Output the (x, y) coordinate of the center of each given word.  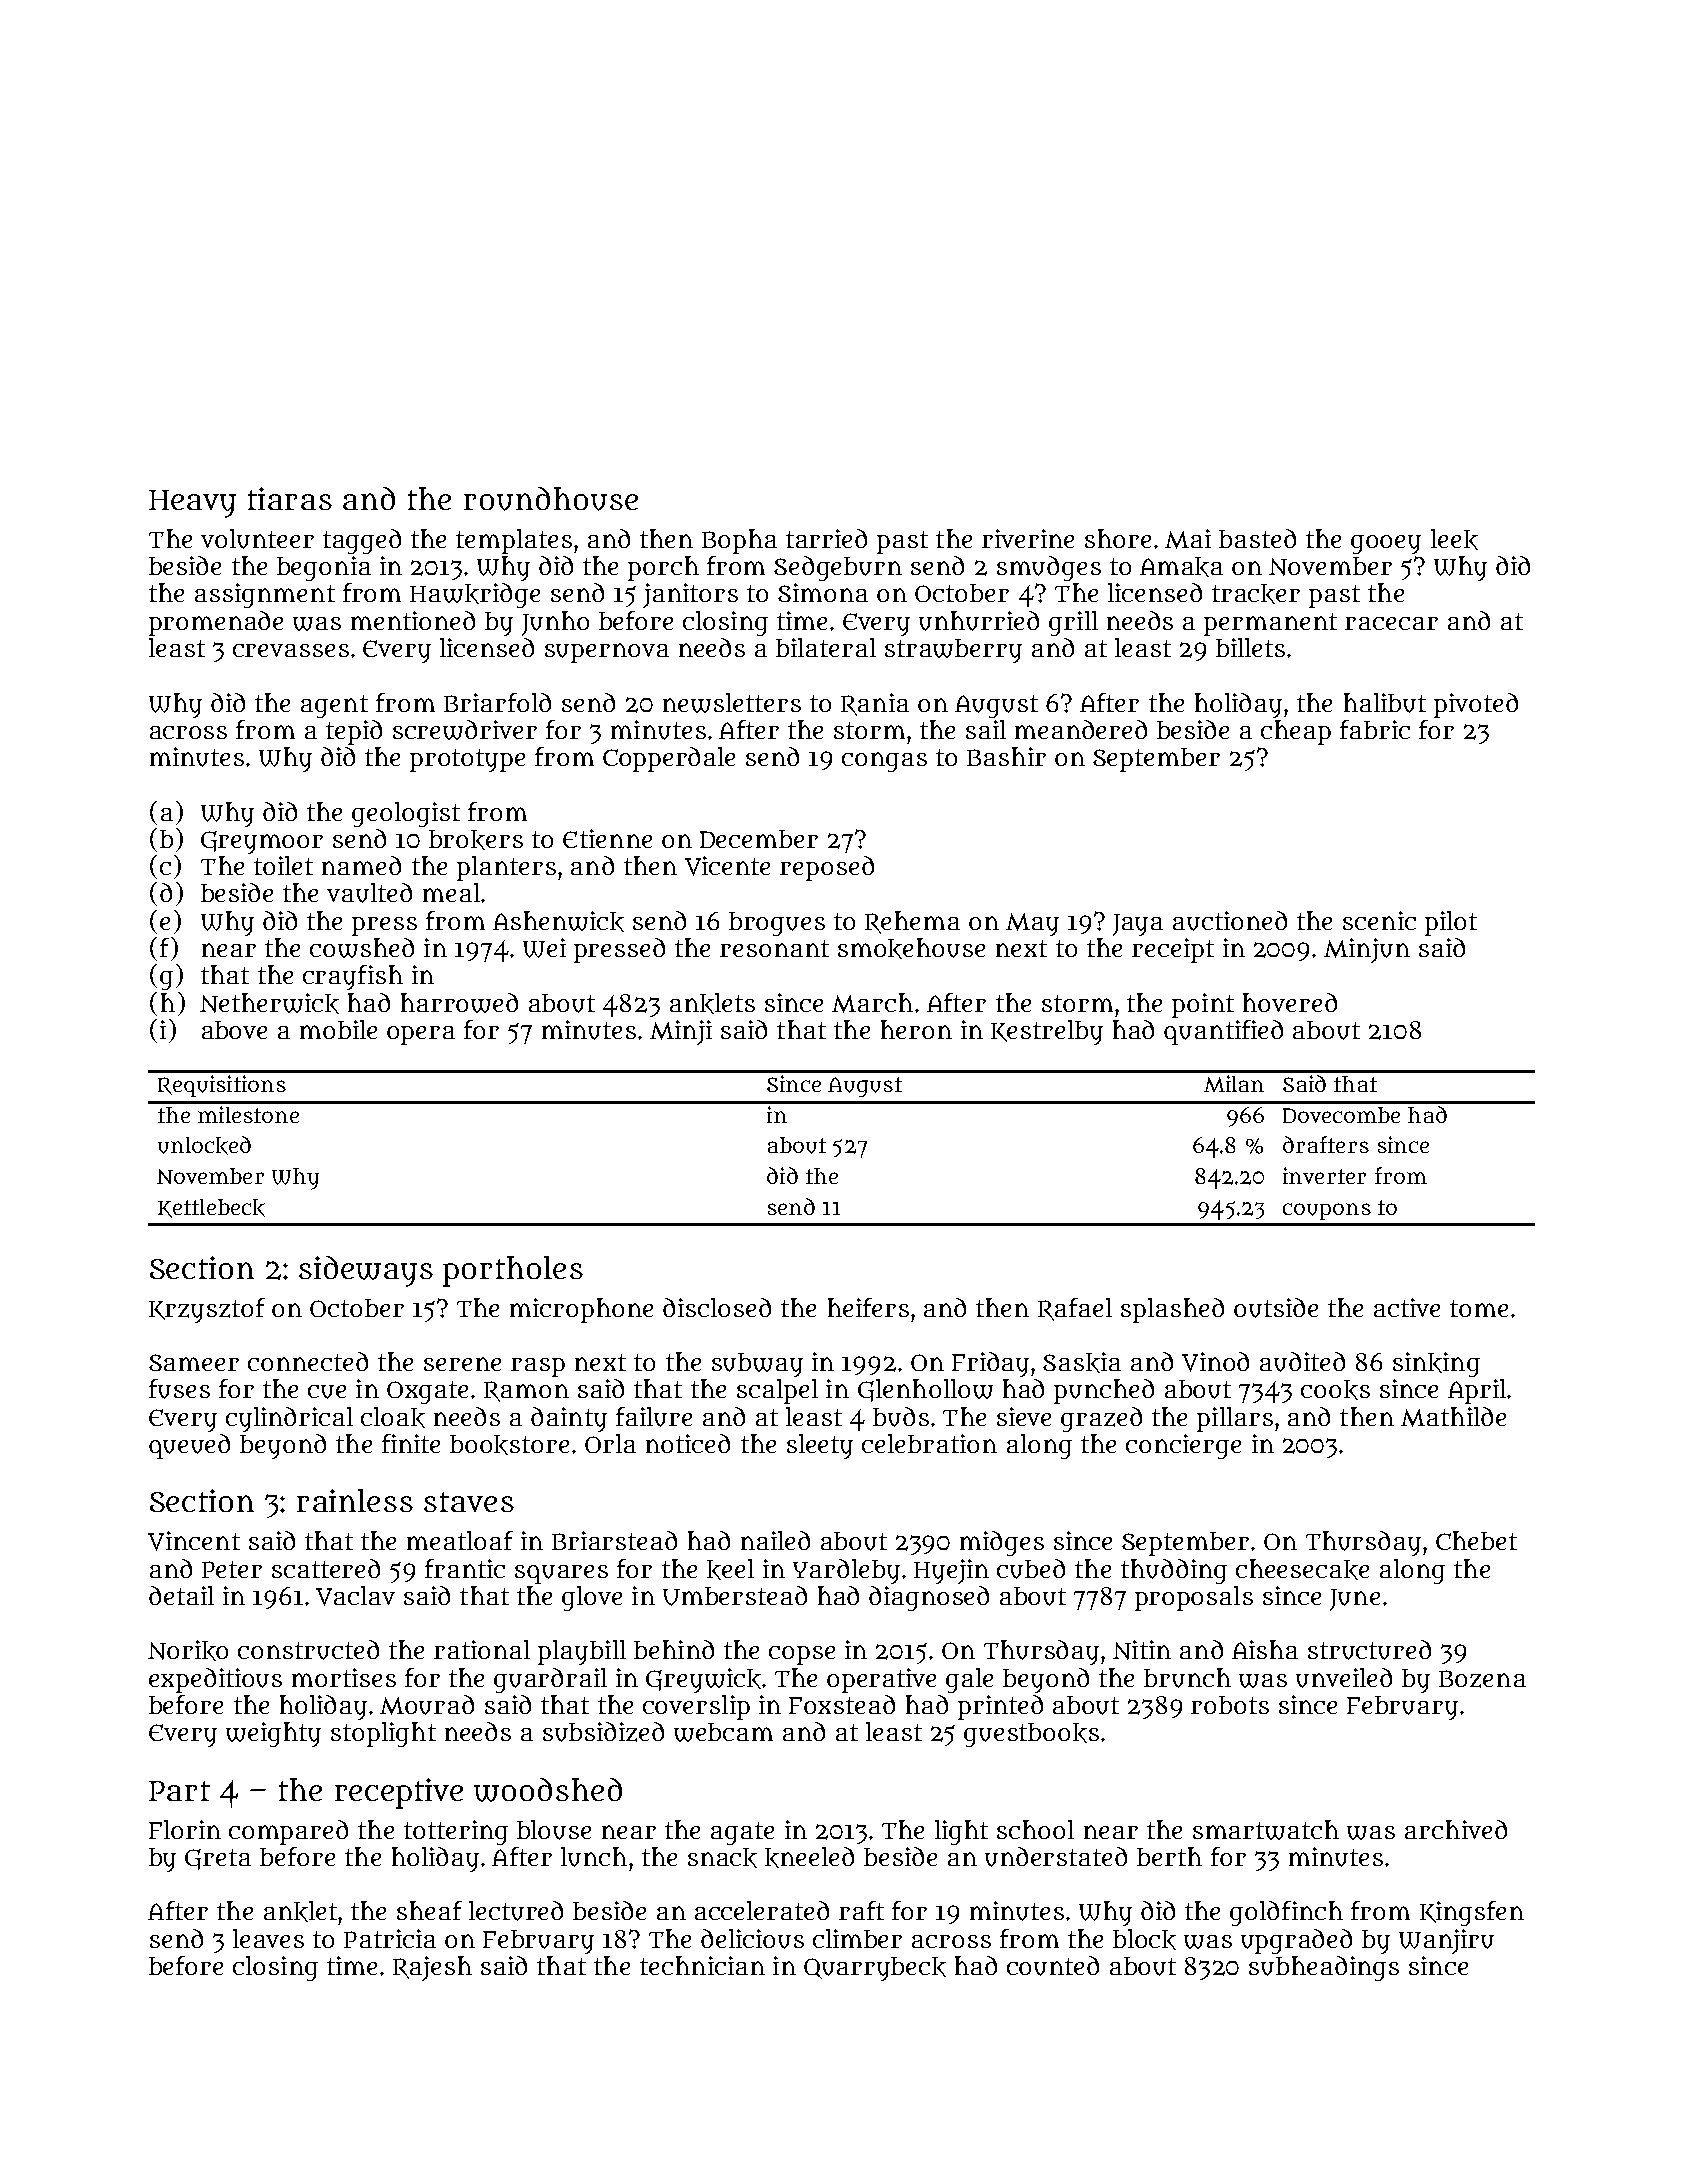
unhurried (979, 621)
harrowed (459, 1003)
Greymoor (262, 842)
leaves (268, 1938)
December (759, 839)
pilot (1451, 923)
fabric (1375, 729)
